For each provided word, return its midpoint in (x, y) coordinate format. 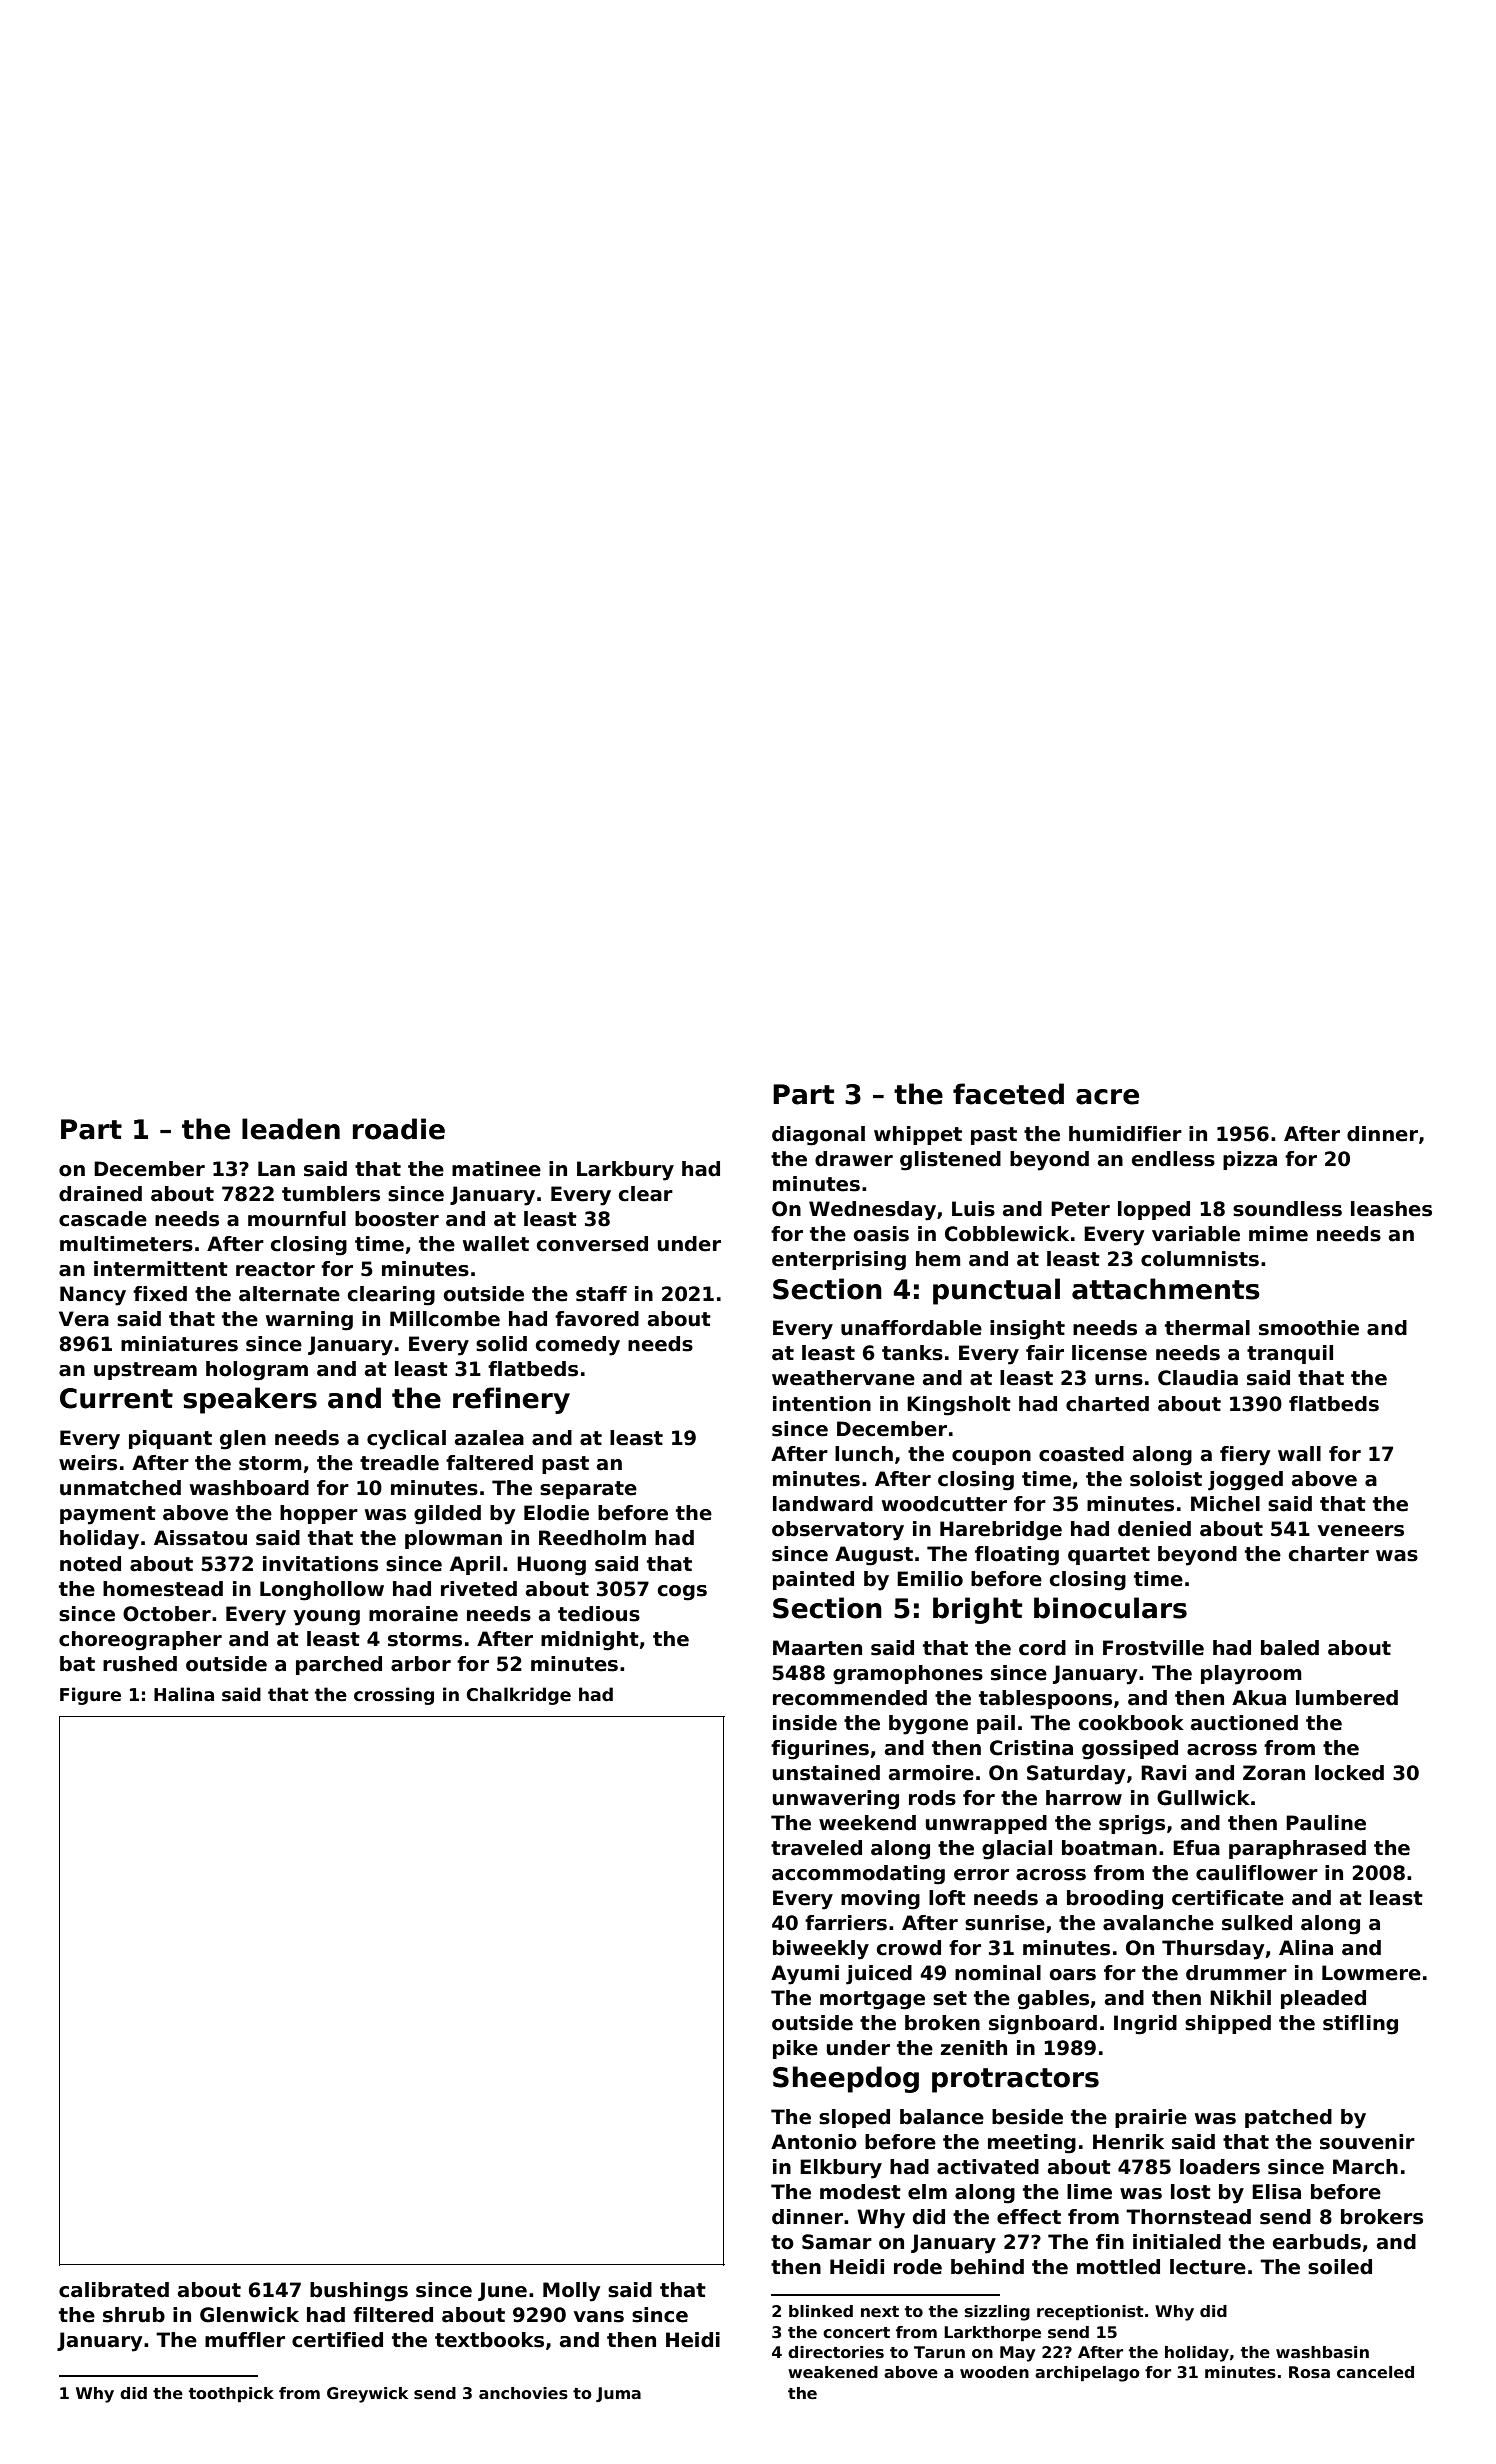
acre (1107, 1097)
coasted (1081, 1454)
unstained (826, 1773)
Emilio (930, 1579)
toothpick (231, 2395)
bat (77, 1664)
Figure (90, 1696)
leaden (291, 1129)
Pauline (1326, 1823)
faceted (1008, 1094)
